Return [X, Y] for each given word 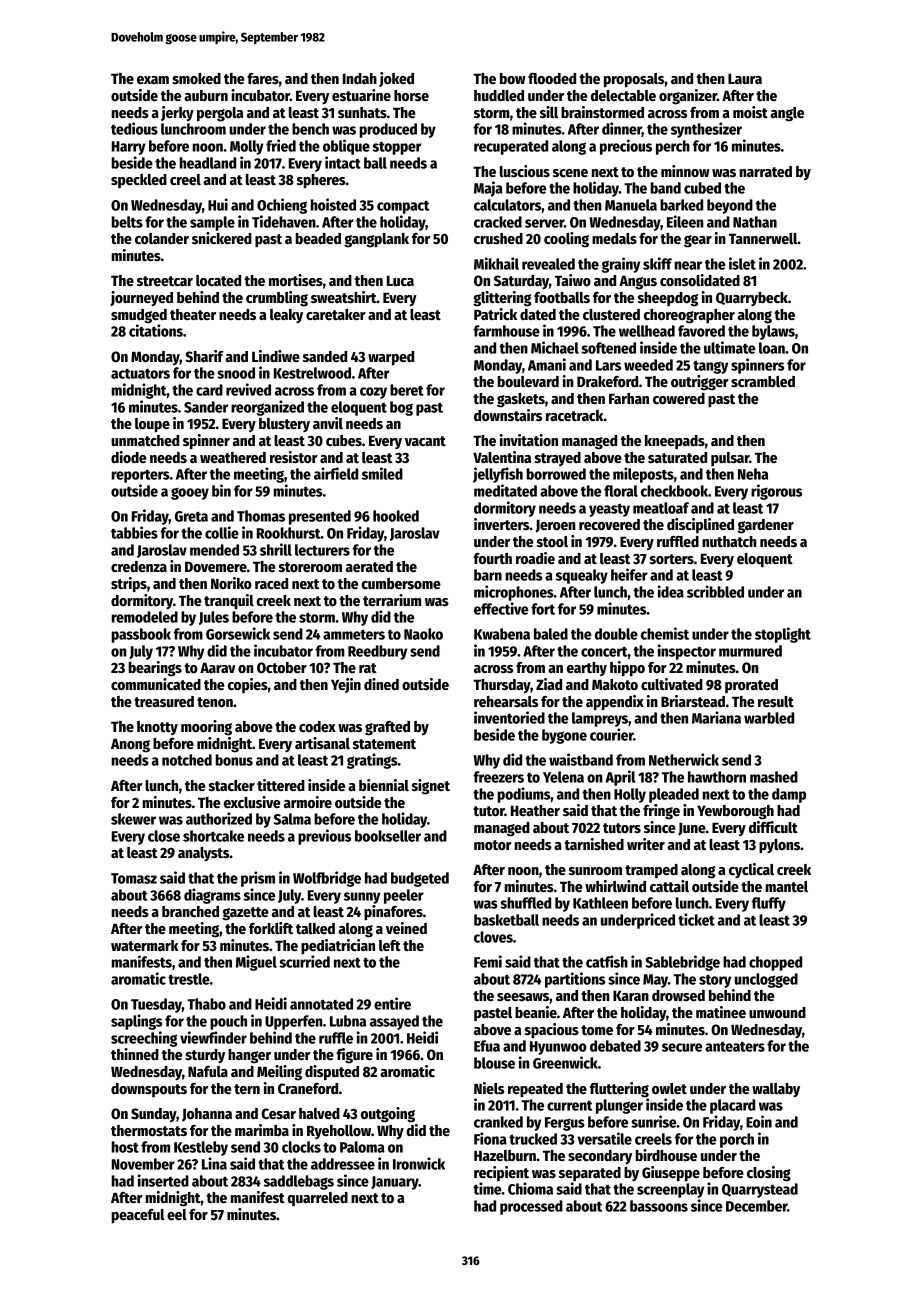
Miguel [256, 963]
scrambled [763, 381]
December [756, 1206]
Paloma [362, 1147]
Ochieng [282, 206]
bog [401, 408]
